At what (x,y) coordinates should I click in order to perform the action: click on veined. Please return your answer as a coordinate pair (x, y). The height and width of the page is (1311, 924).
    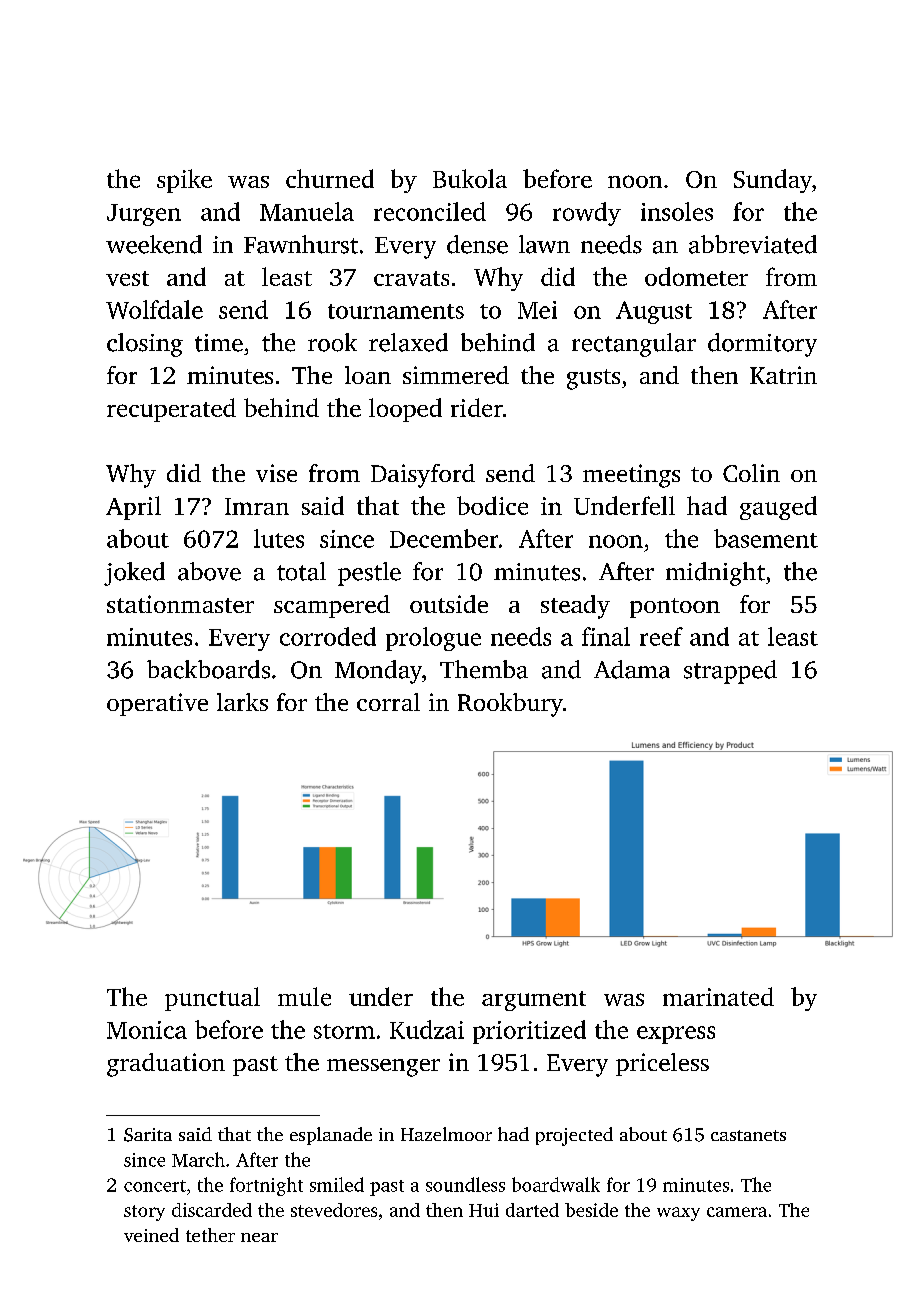
    Looking at the image, I should click on (151, 1235).
